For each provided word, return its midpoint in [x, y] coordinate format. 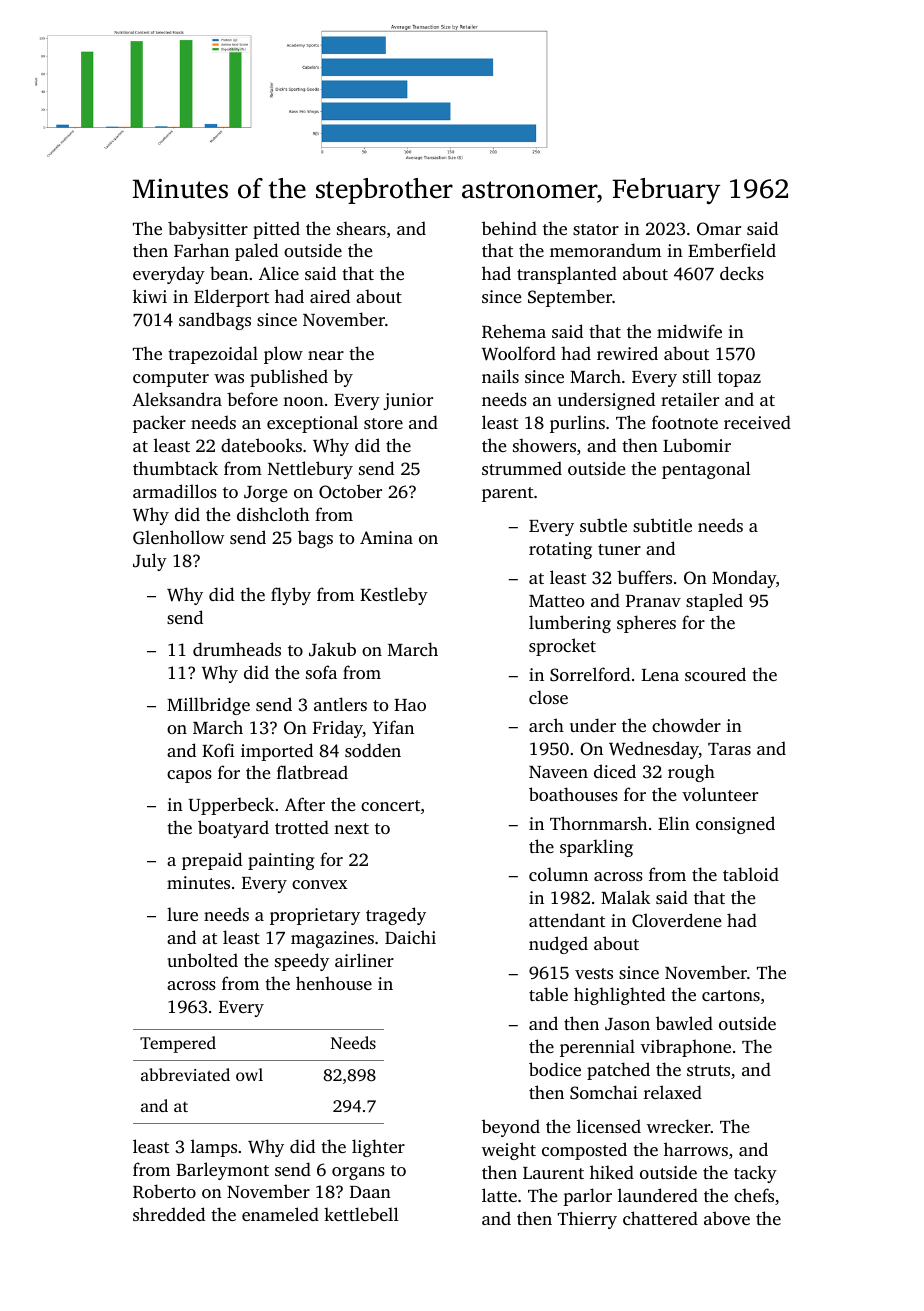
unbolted [203, 960]
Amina [386, 537]
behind [509, 228]
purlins [577, 424]
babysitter [208, 230]
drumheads [237, 649]
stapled [714, 602]
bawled [684, 1023]
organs [358, 1173]
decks [742, 273]
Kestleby [394, 596]
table [548, 994]
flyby [291, 596]
